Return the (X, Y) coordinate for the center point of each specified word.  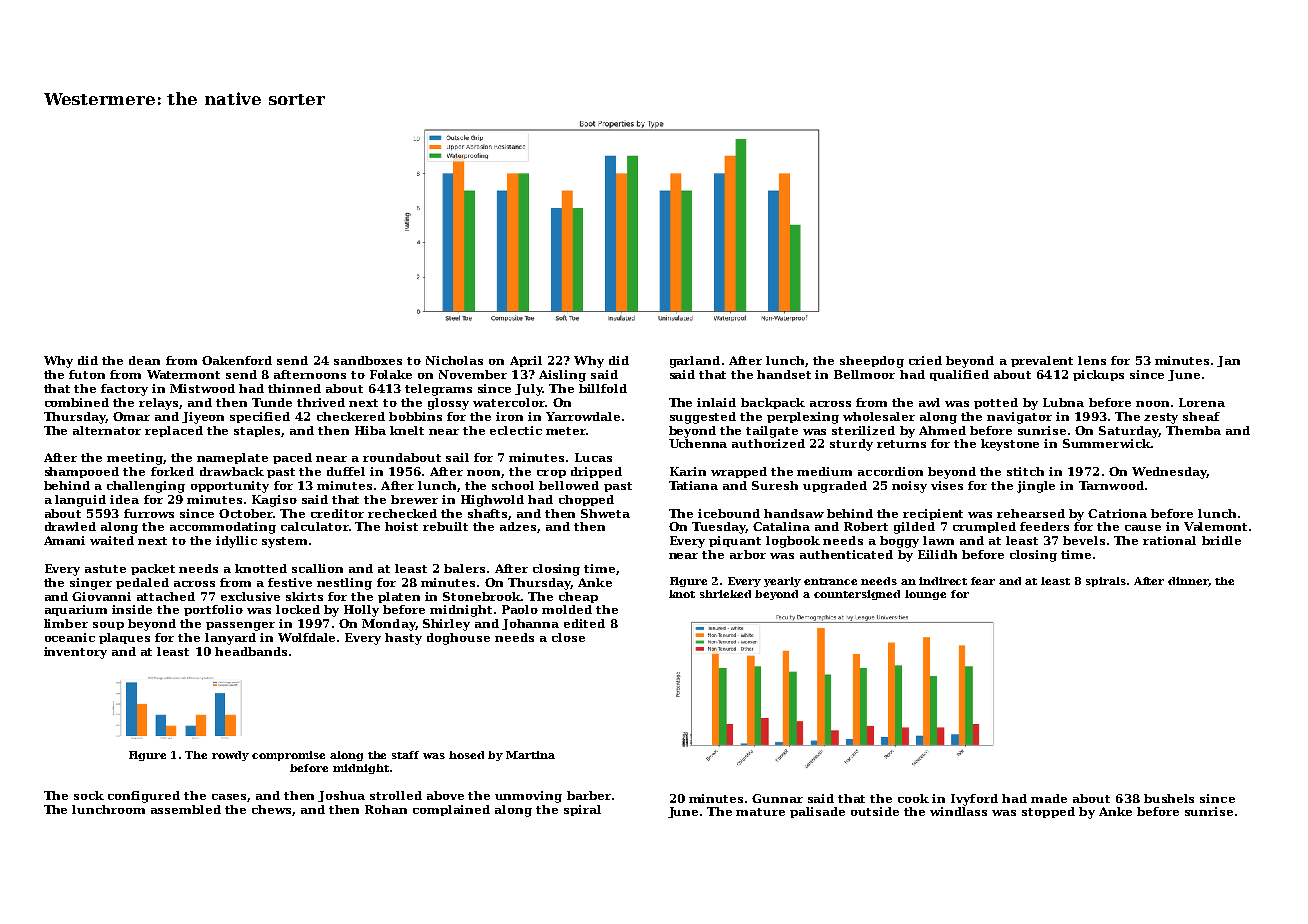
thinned (294, 388)
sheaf (1201, 416)
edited (584, 623)
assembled (186, 809)
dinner (1188, 581)
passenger (240, 626)
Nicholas (454, 360)
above (445, 795)
